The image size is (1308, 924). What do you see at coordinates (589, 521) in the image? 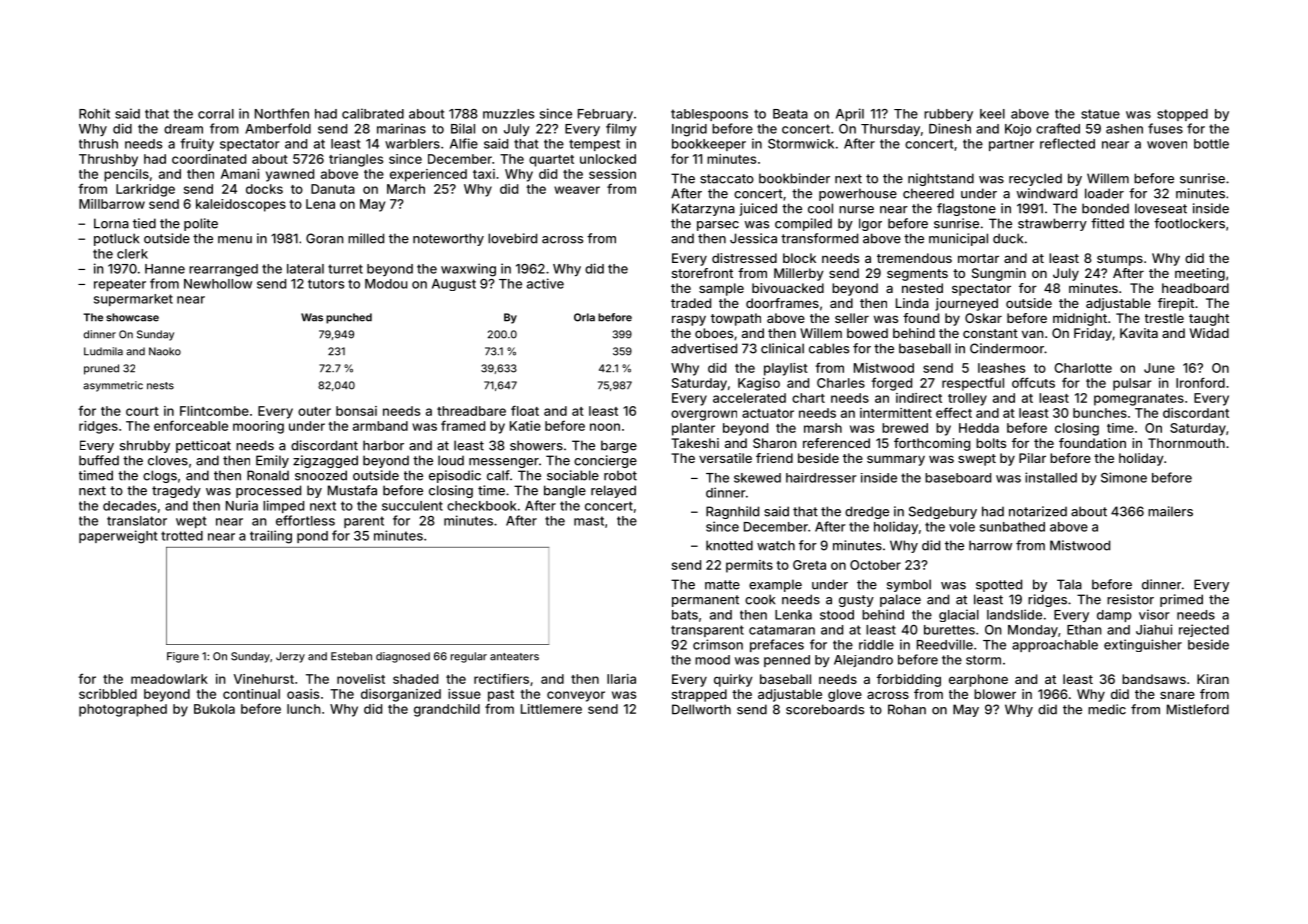
I see `mast` at bounding box center [589, 521].
